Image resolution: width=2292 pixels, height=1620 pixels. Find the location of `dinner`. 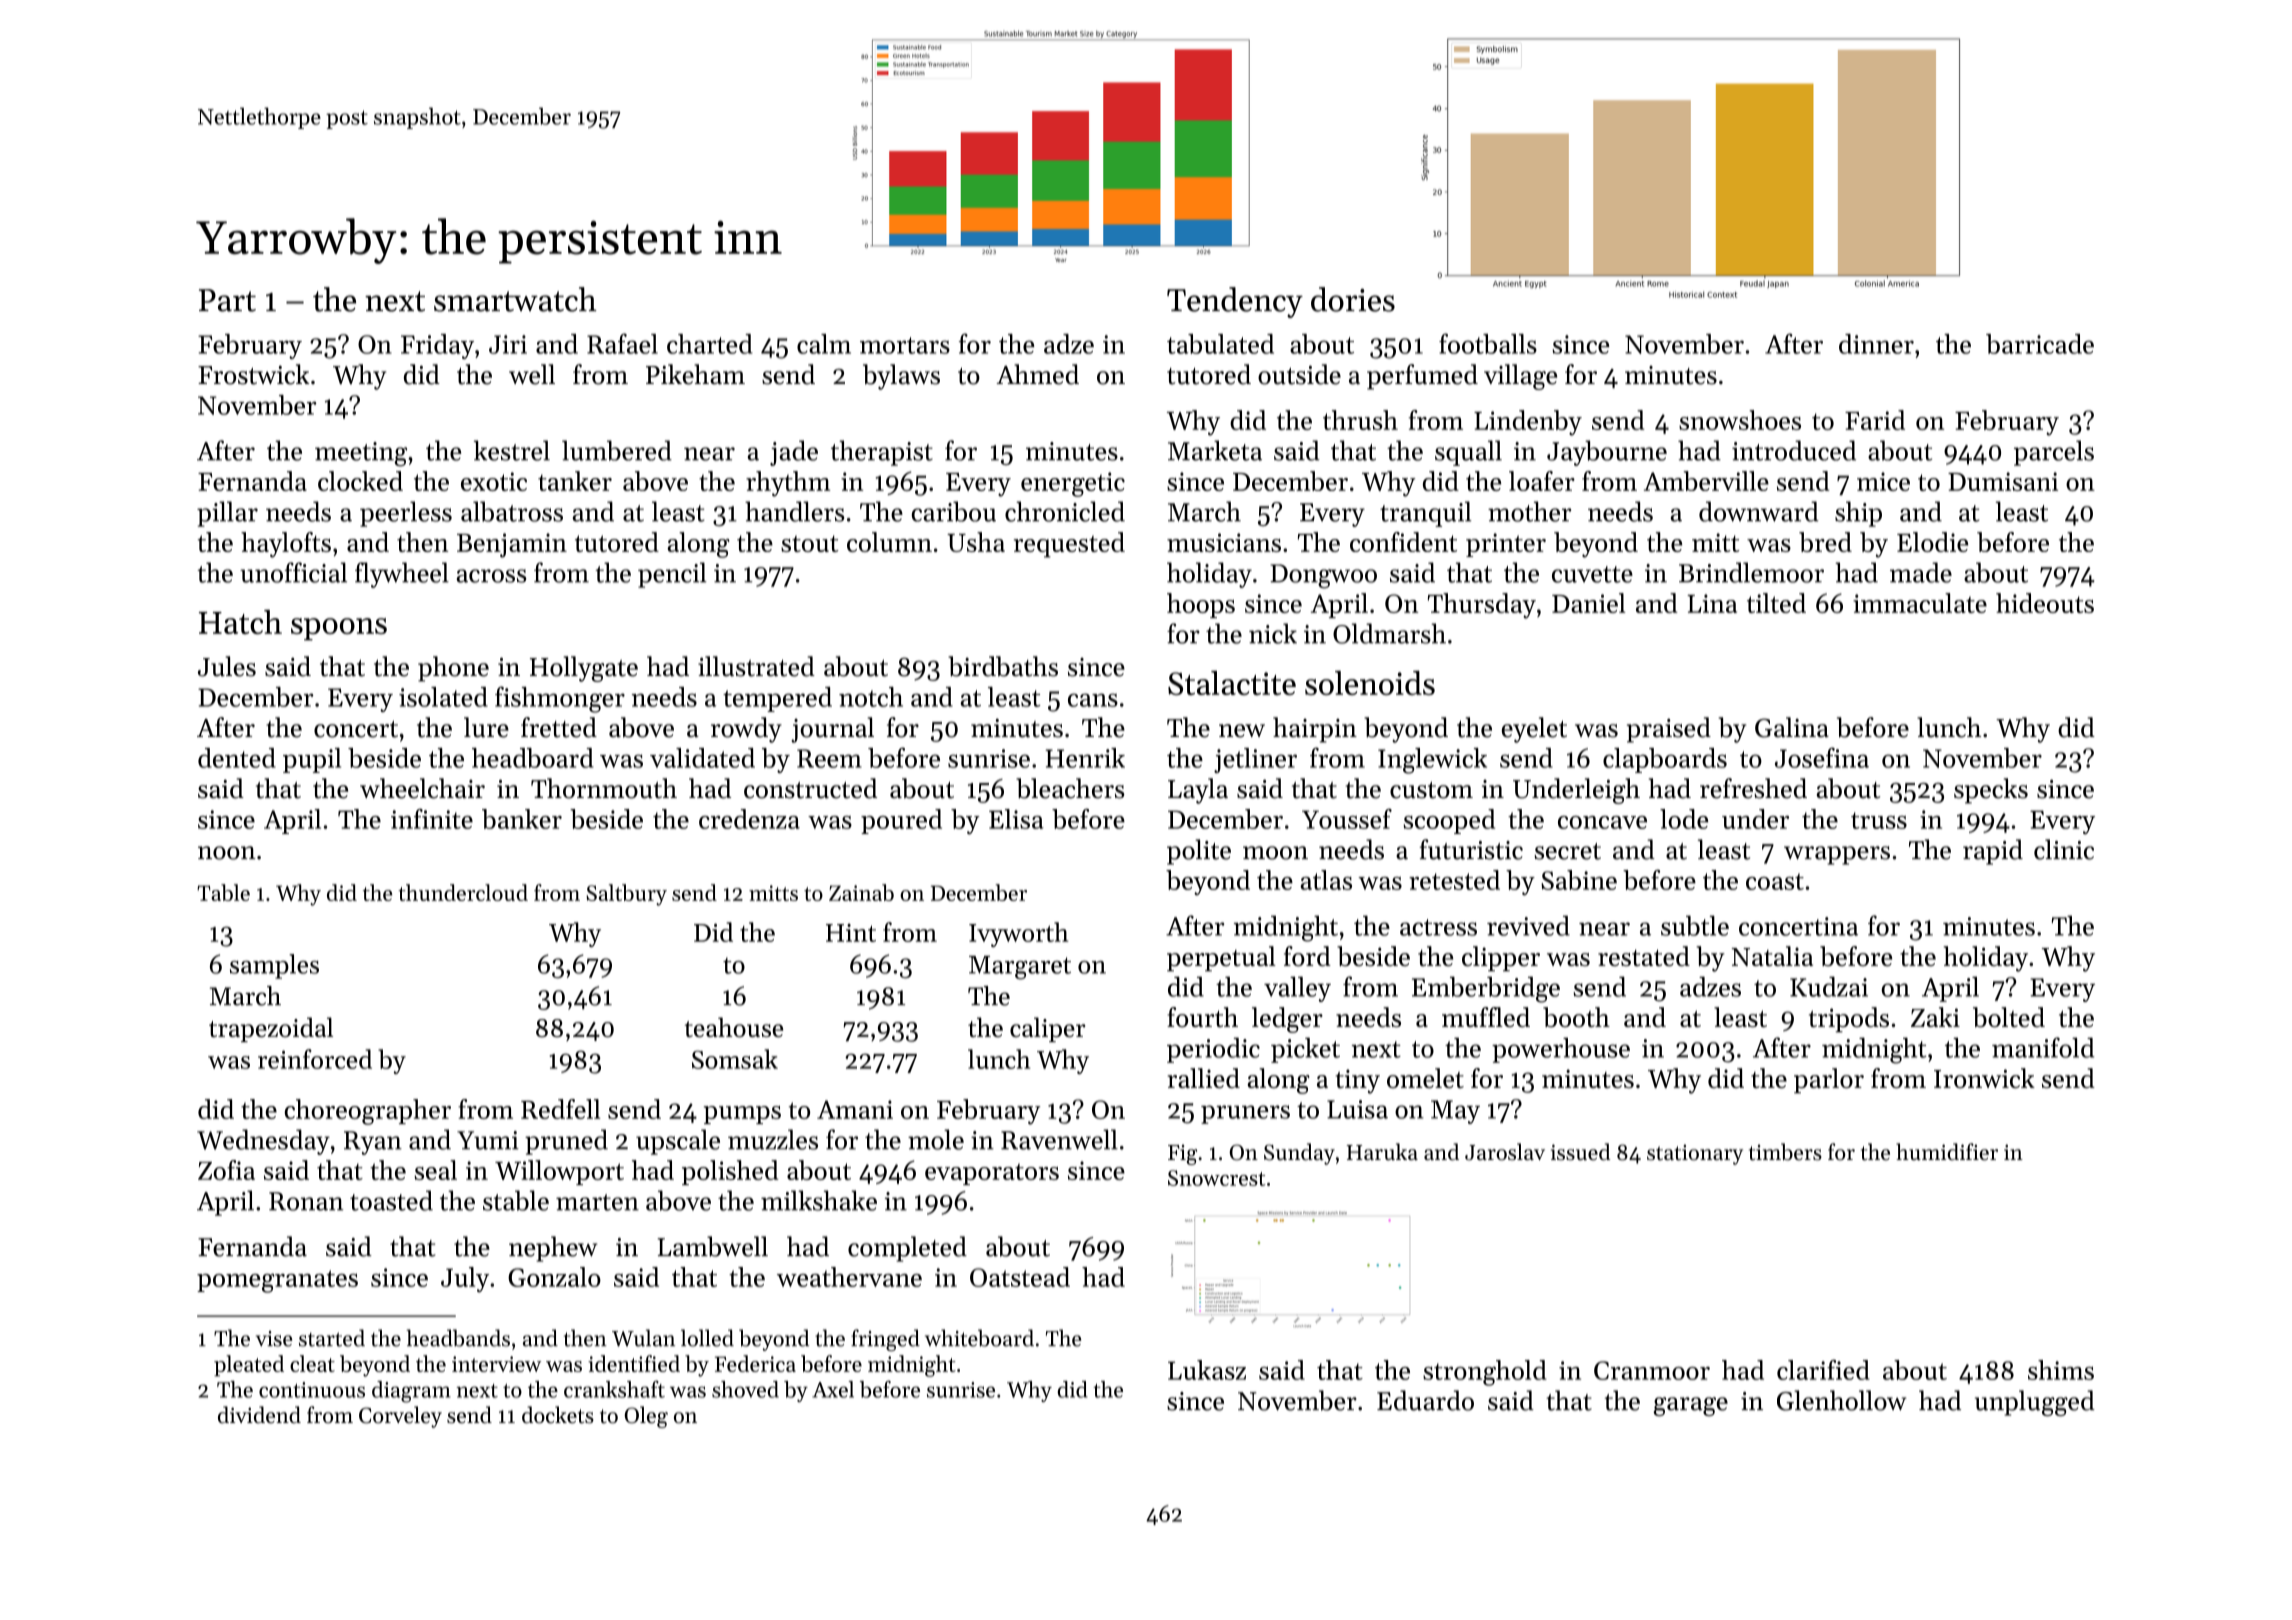

dinner is located at coordinates (1876, 344).
